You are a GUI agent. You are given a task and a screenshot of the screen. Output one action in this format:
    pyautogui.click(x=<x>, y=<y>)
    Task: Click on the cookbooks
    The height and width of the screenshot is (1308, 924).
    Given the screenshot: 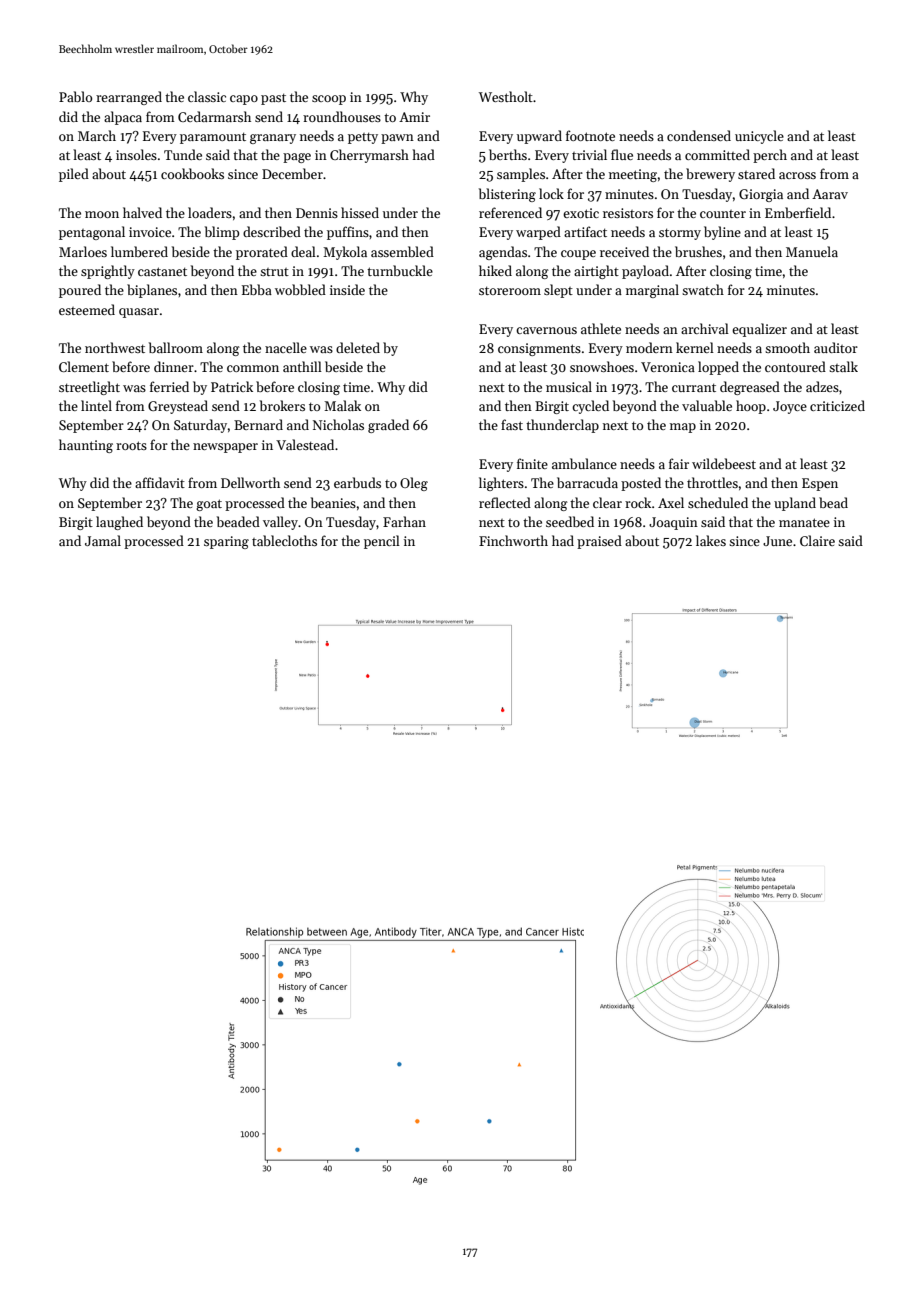 What is the action you would take?
    pyautogui.click(x=192, y=173)
